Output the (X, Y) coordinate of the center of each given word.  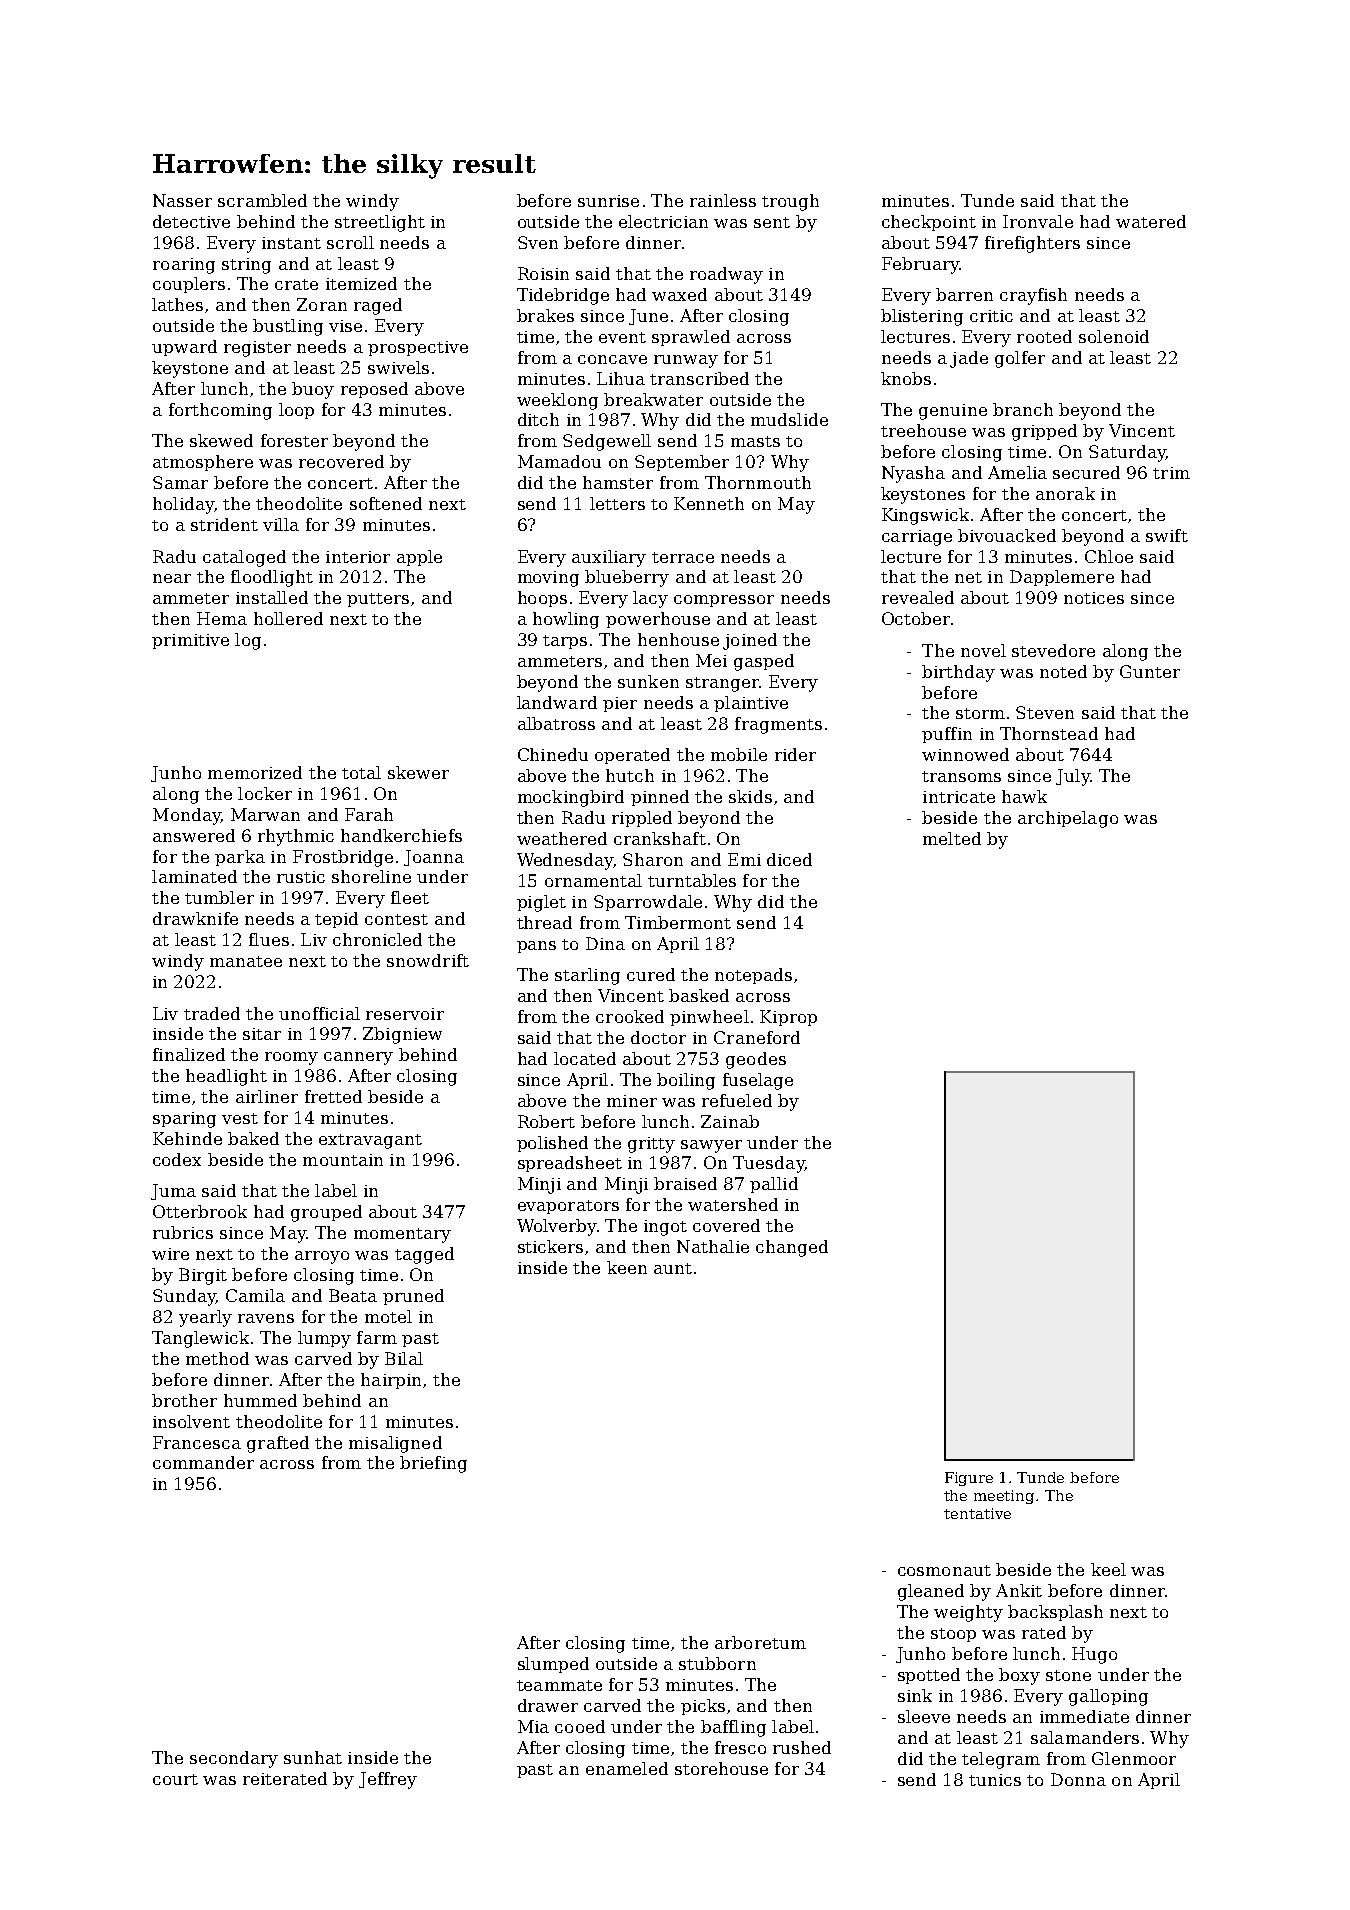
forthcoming (220, 411)
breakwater (653, 399)
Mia (533, 1726)
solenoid (1114, 336)
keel (1108, 1569)
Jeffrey (388, 1780)
